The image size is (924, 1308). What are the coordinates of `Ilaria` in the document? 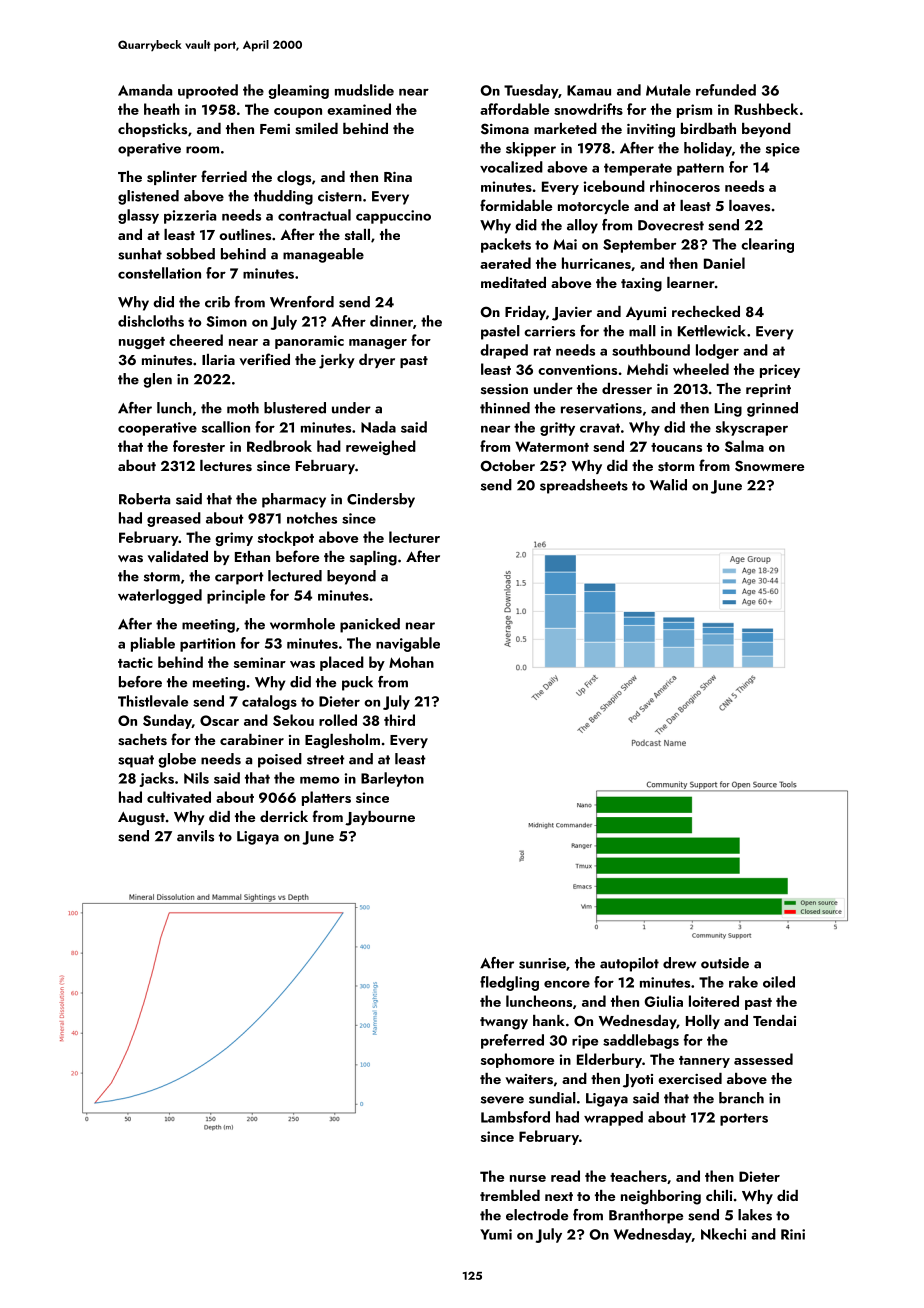 It's located at (218, 359).
